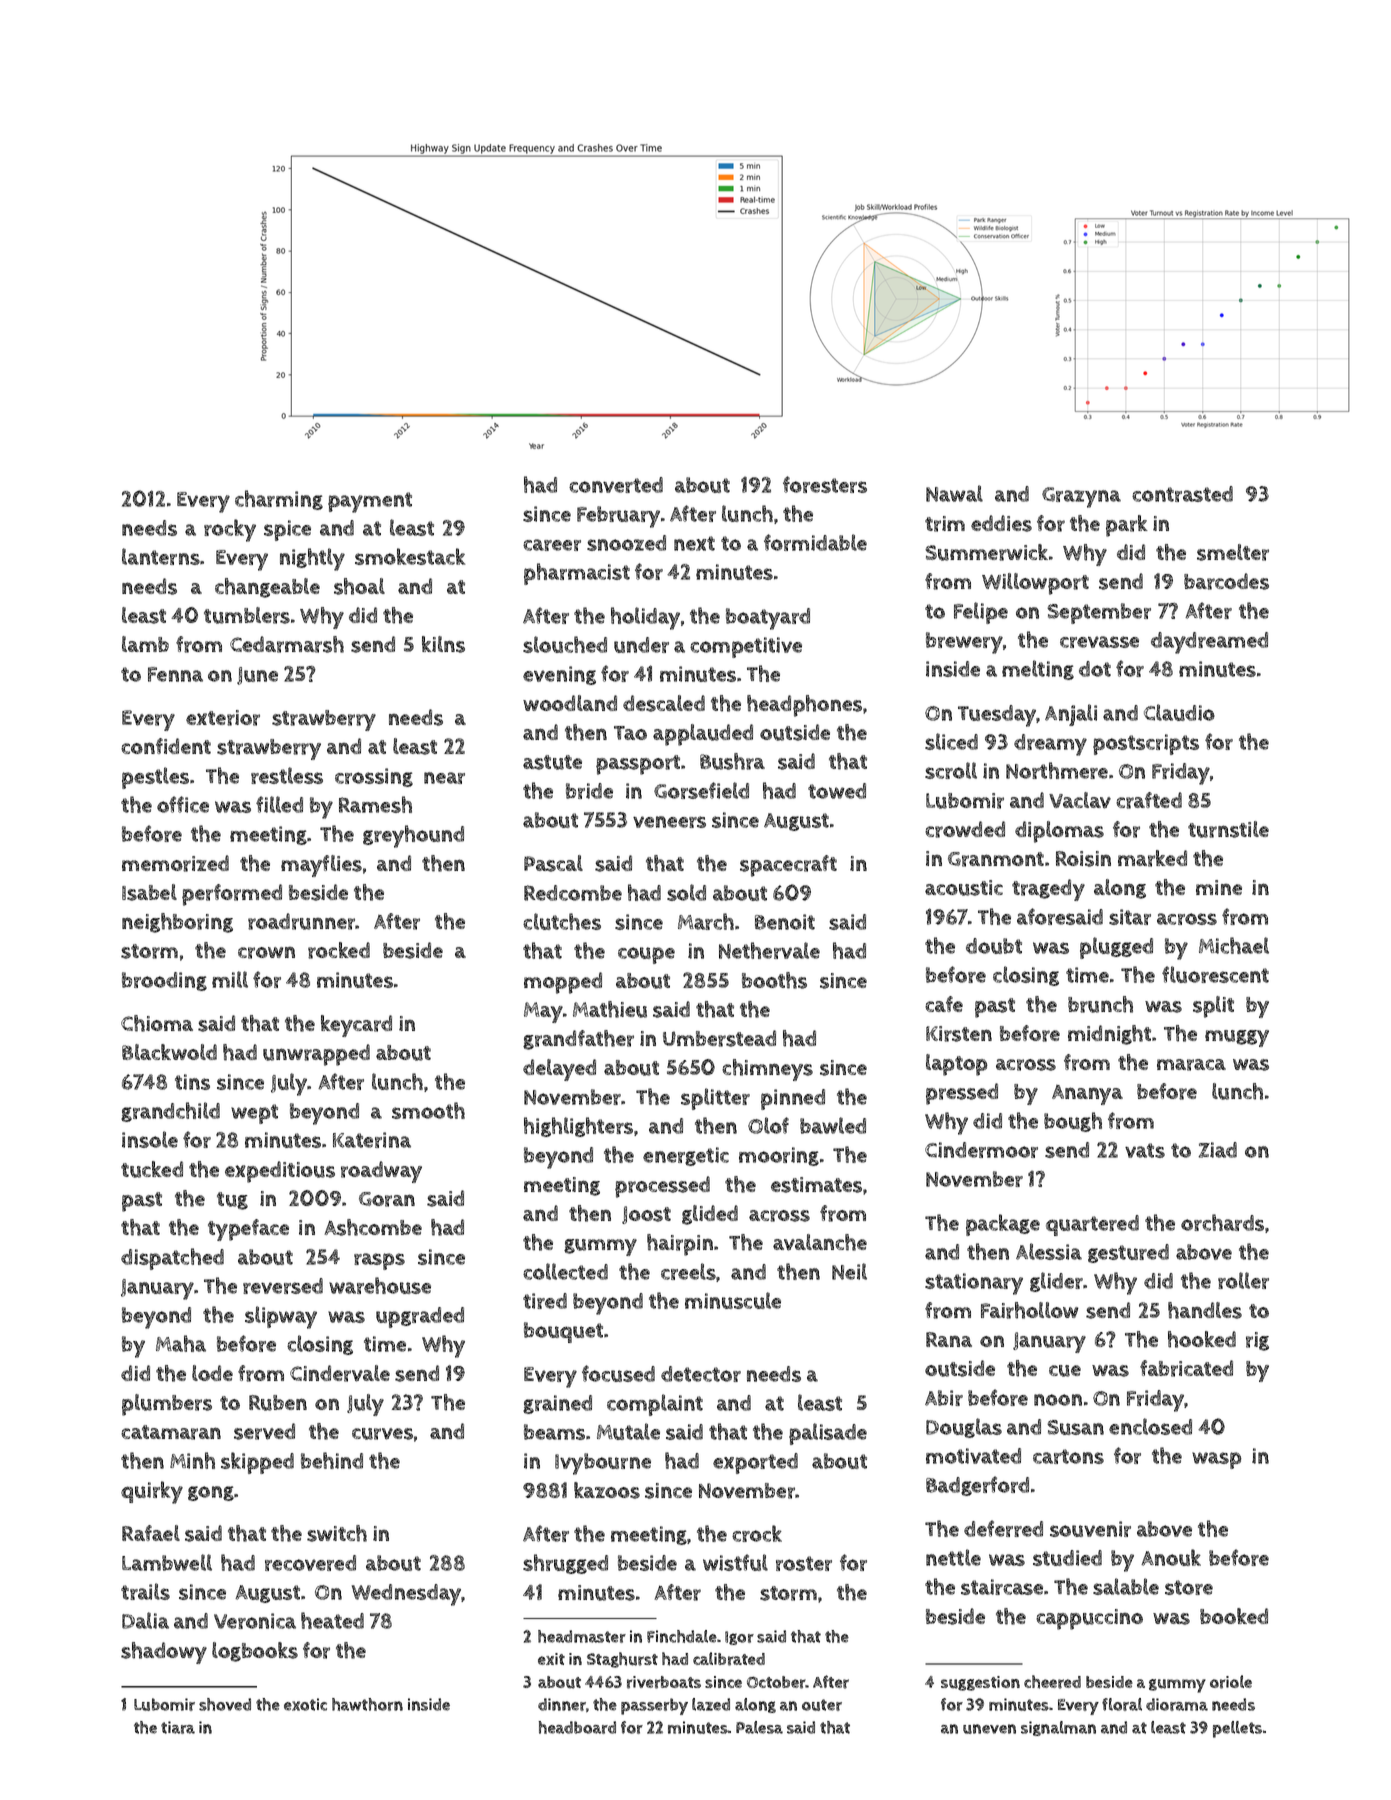 The width and height of the screenshot is (1391, 1800). Describe the element at coordinates (166, 746) in the screenshot. I see `confident` at that location.
